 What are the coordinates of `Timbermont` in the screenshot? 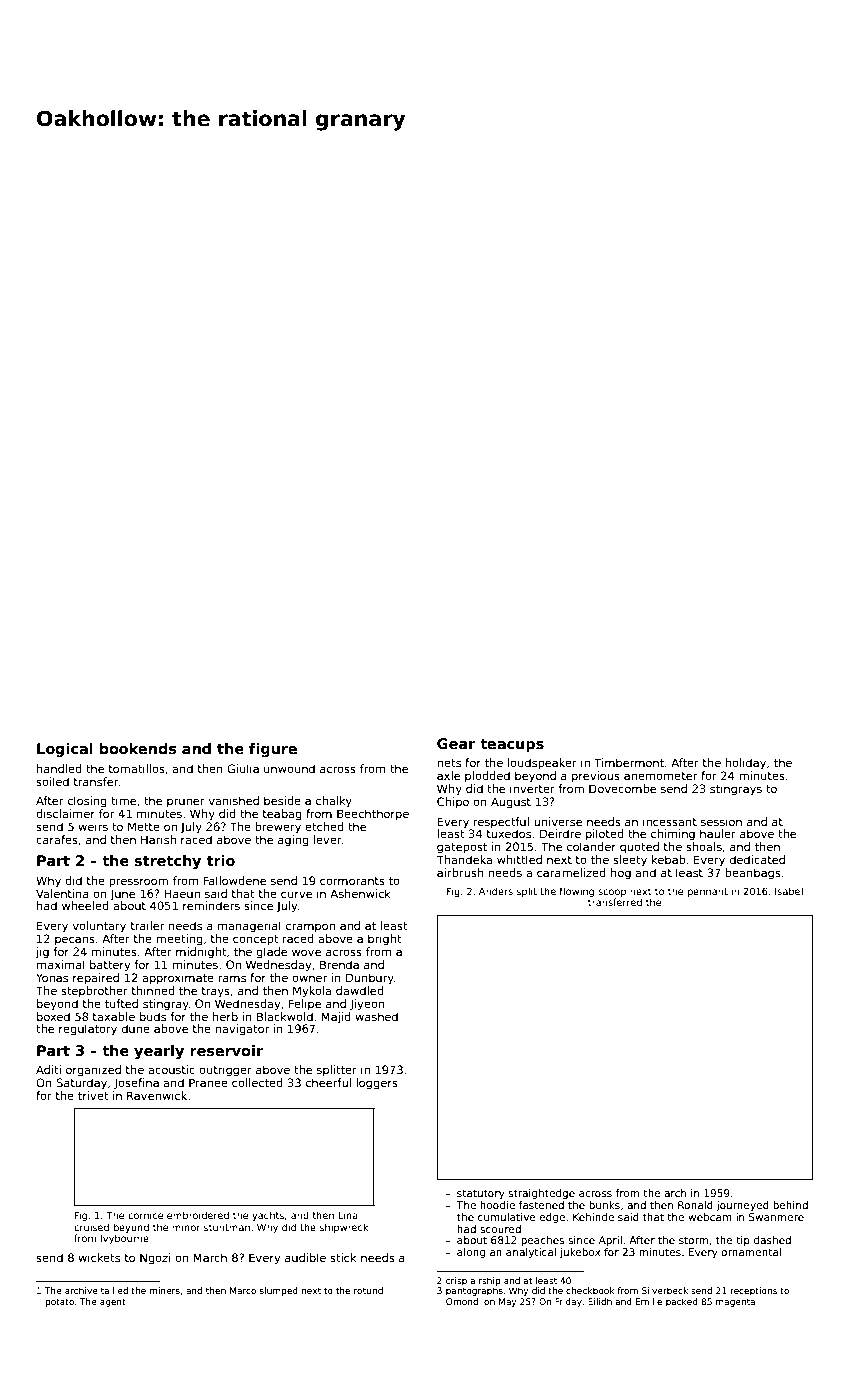 It's located at (629, 762).
